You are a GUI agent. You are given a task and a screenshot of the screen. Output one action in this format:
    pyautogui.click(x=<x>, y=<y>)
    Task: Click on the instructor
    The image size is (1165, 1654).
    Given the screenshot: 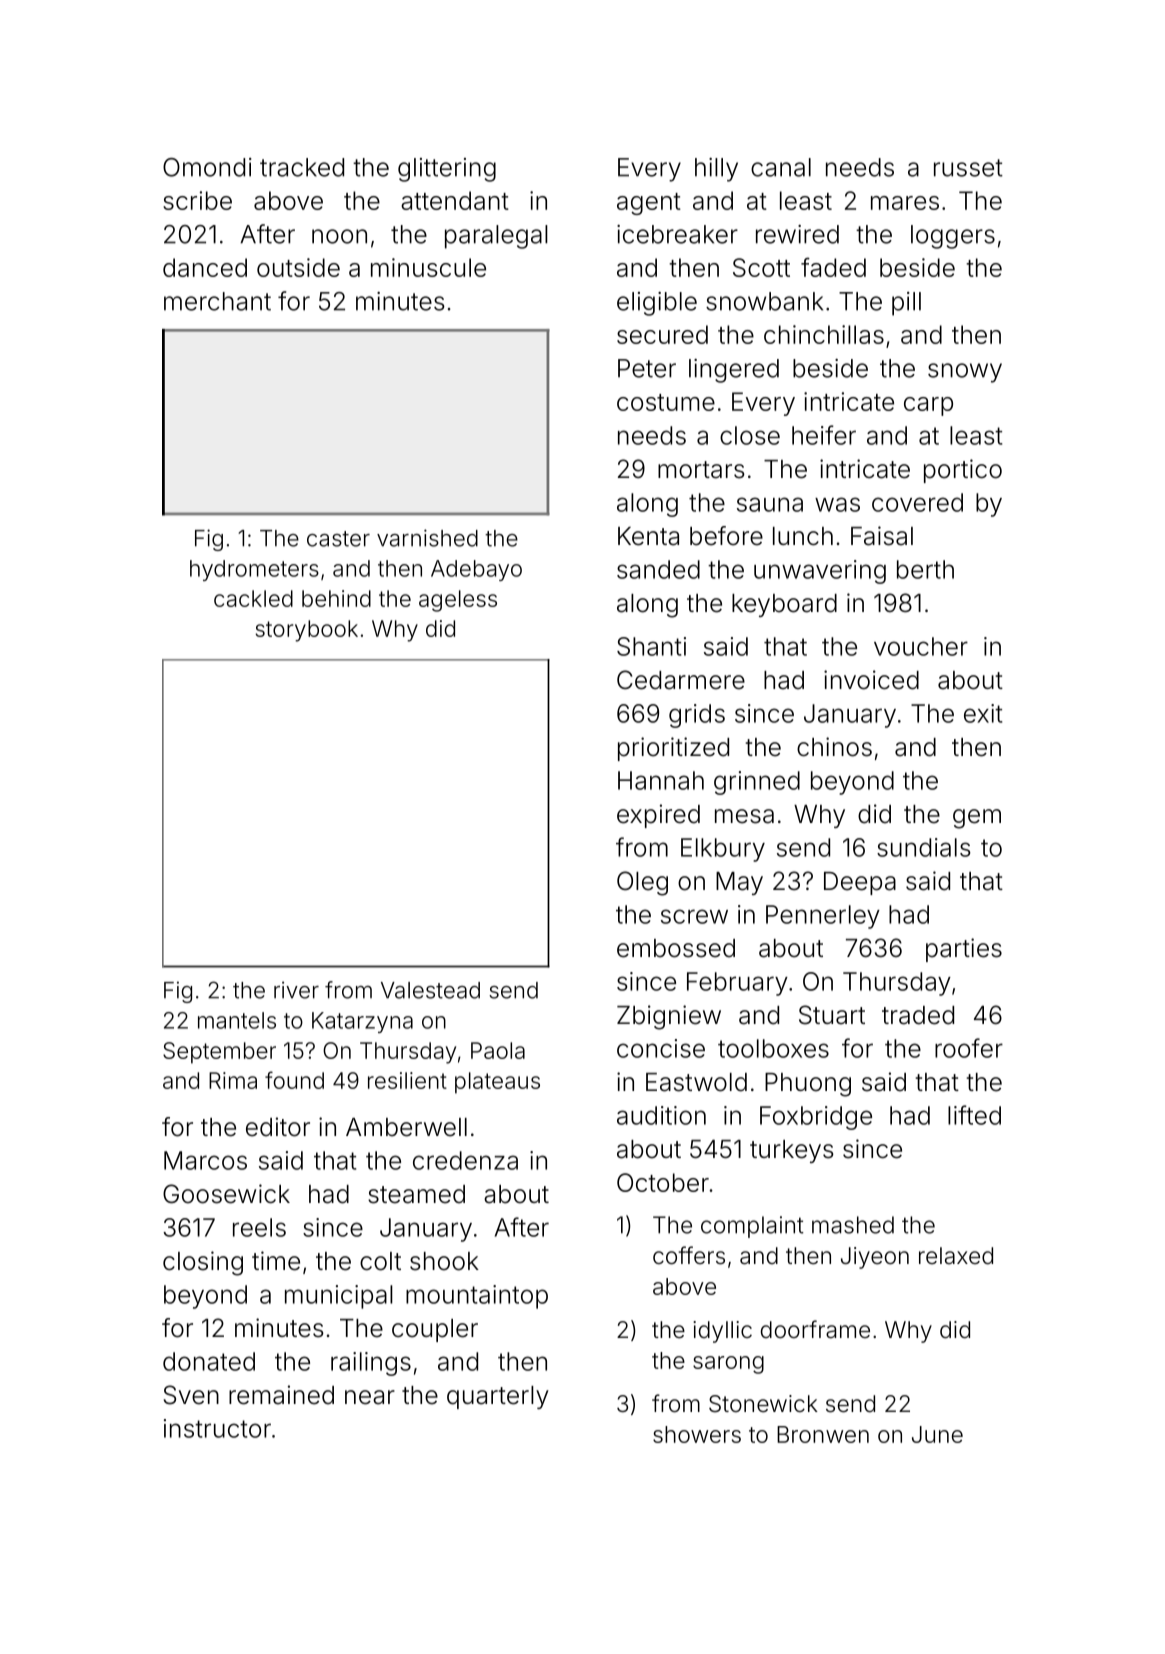 What is the action you would take?
    pyautogui.click(x=217, y=1428)
